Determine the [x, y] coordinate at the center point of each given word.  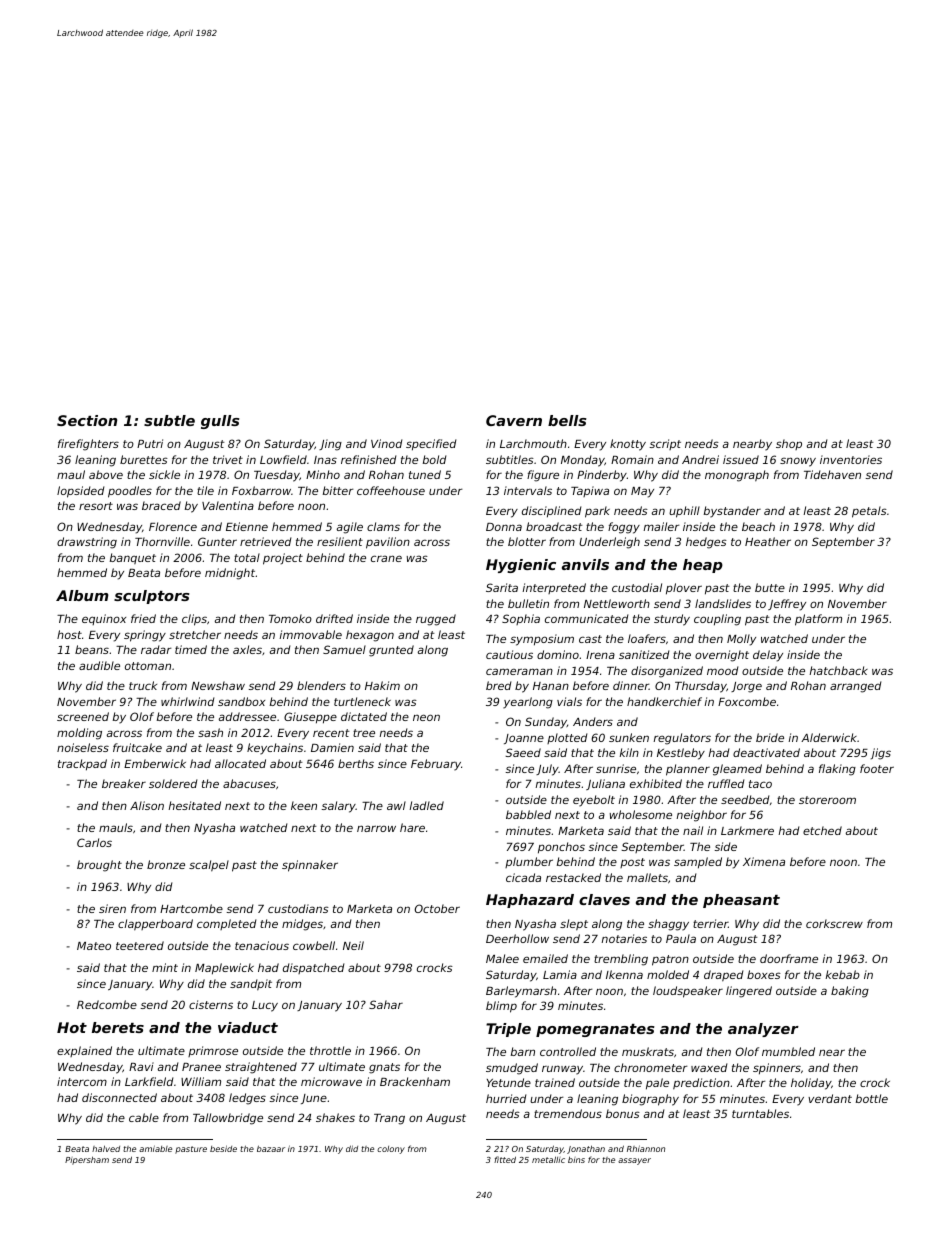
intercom [82, 1081]
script [665, 444]
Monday [583, 461]
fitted [505, 1159]
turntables [760, 1113]
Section [87, 420]
